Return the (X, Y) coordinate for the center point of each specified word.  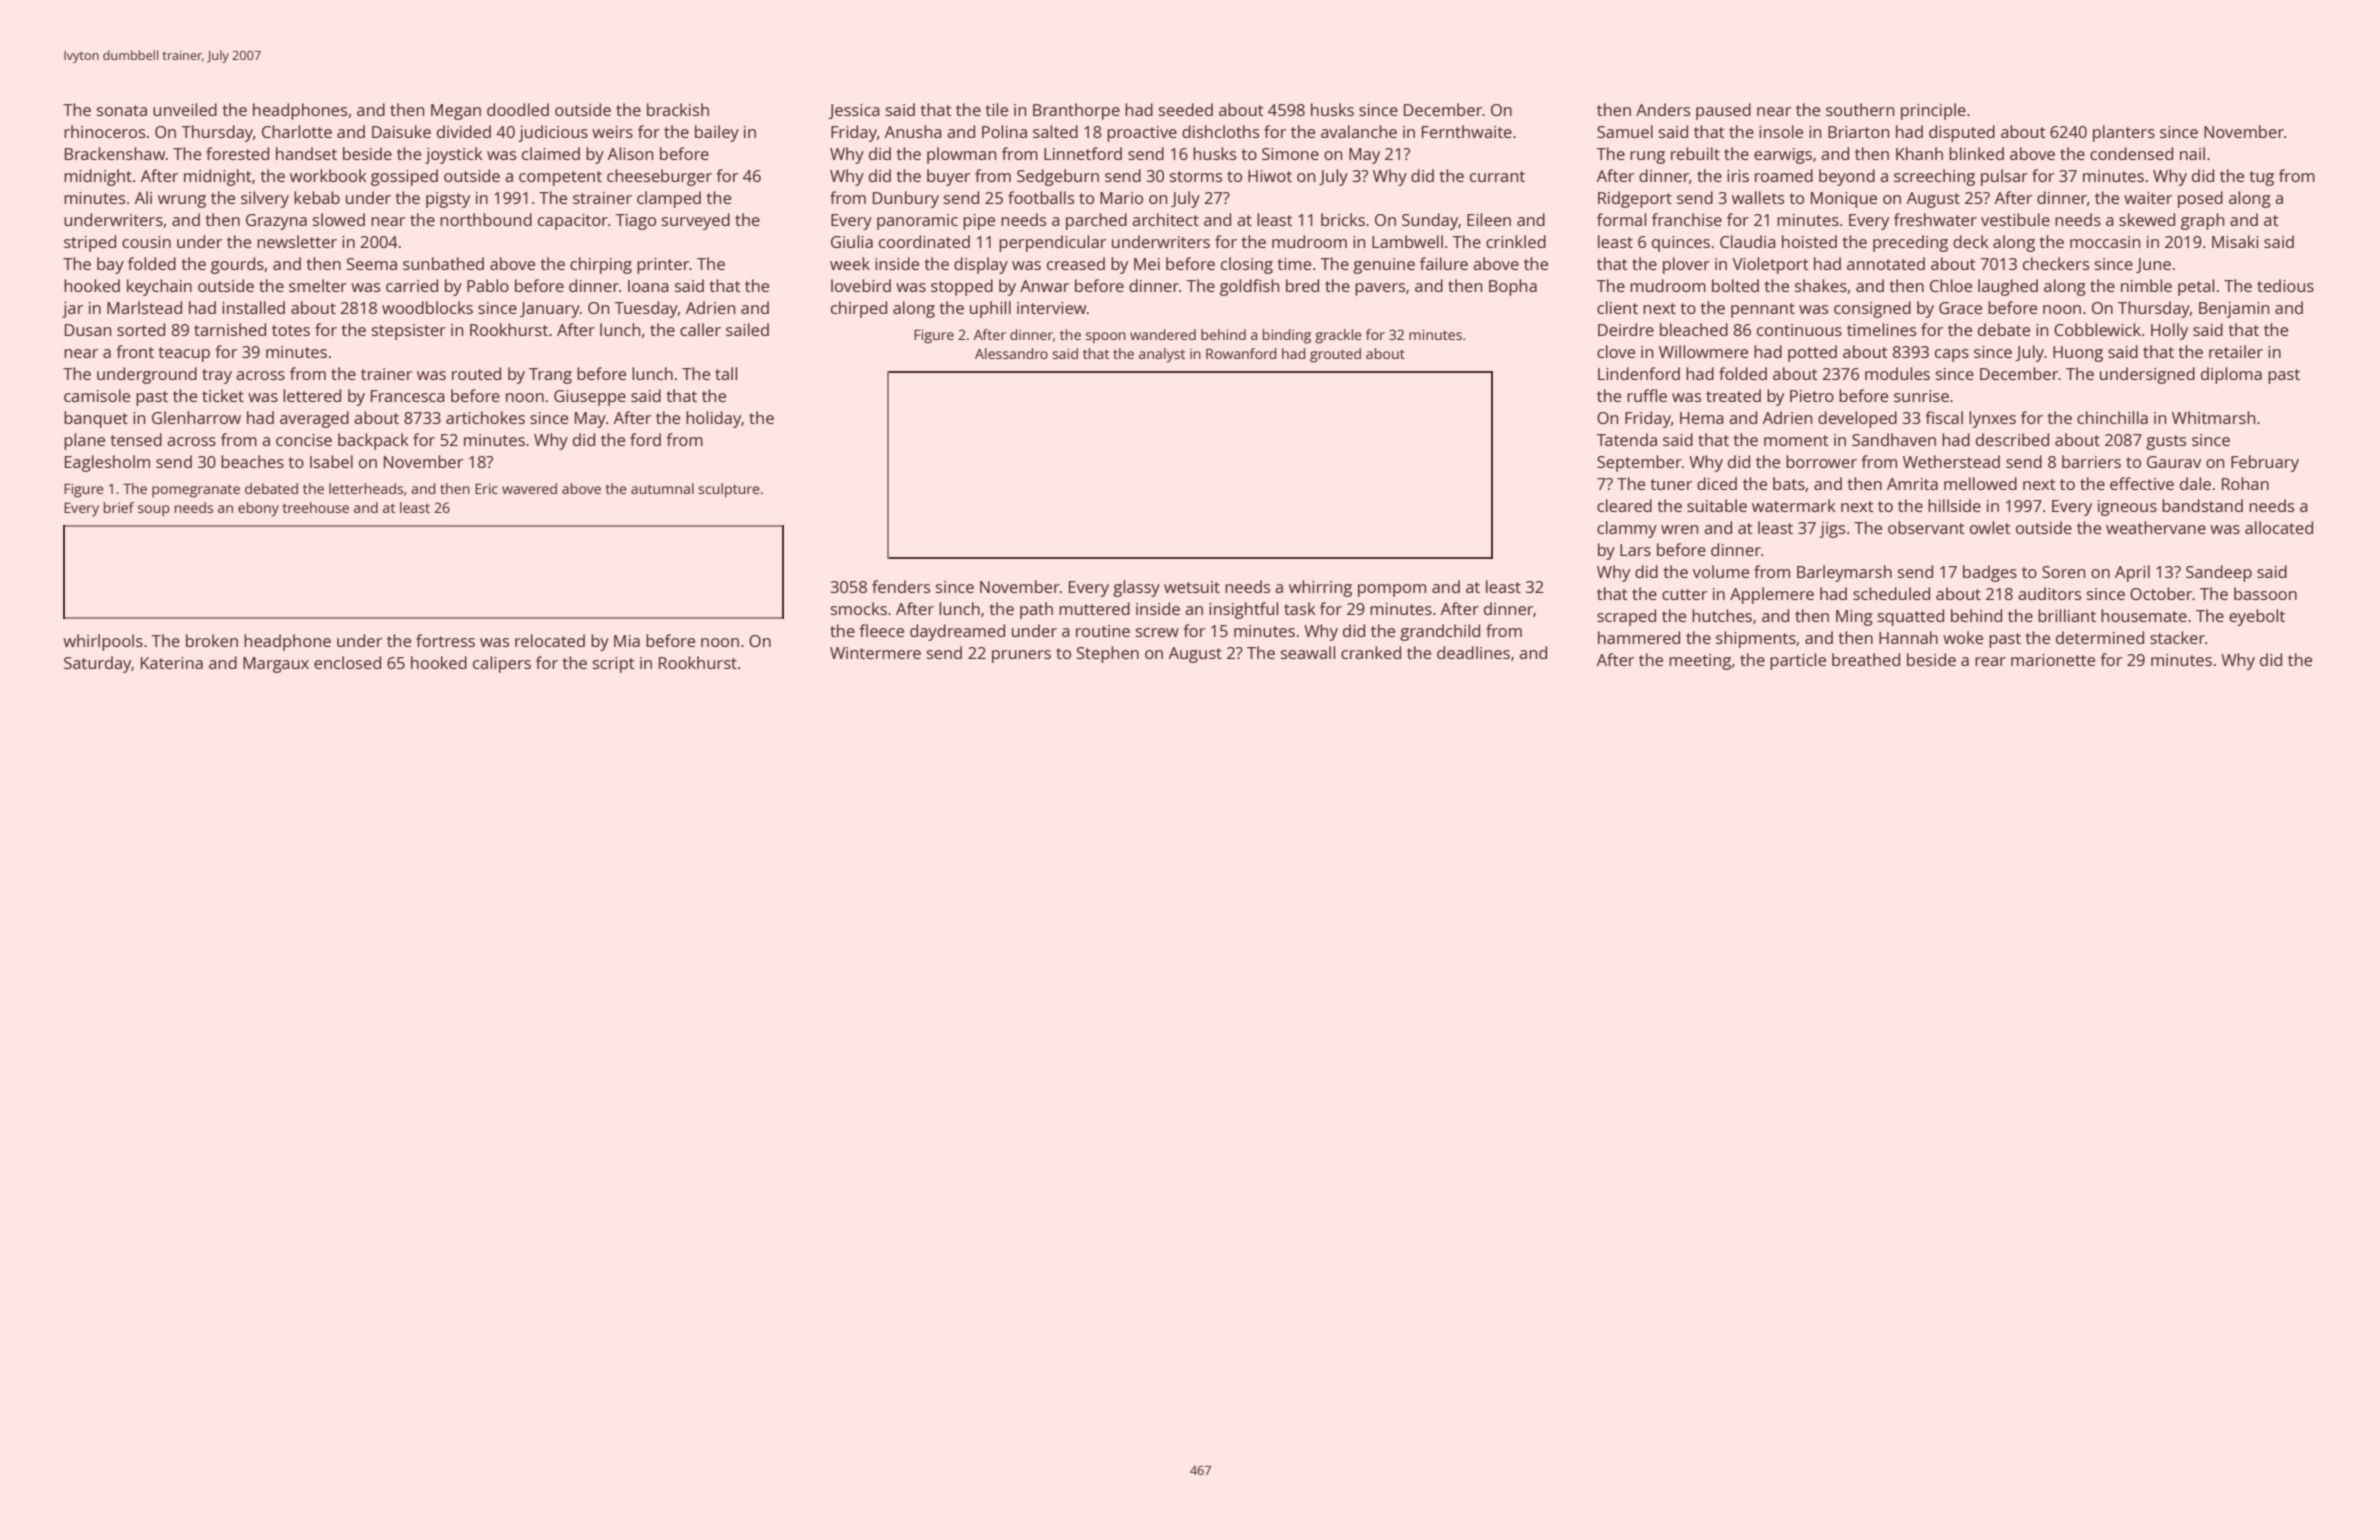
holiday (713, 419)
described (2012, 439)
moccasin (2105, 242)
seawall (1308, 652)
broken (212, 640)
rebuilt (1695, 153)
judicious (553, 133)
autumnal (662, 488)
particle (1798, 661)
